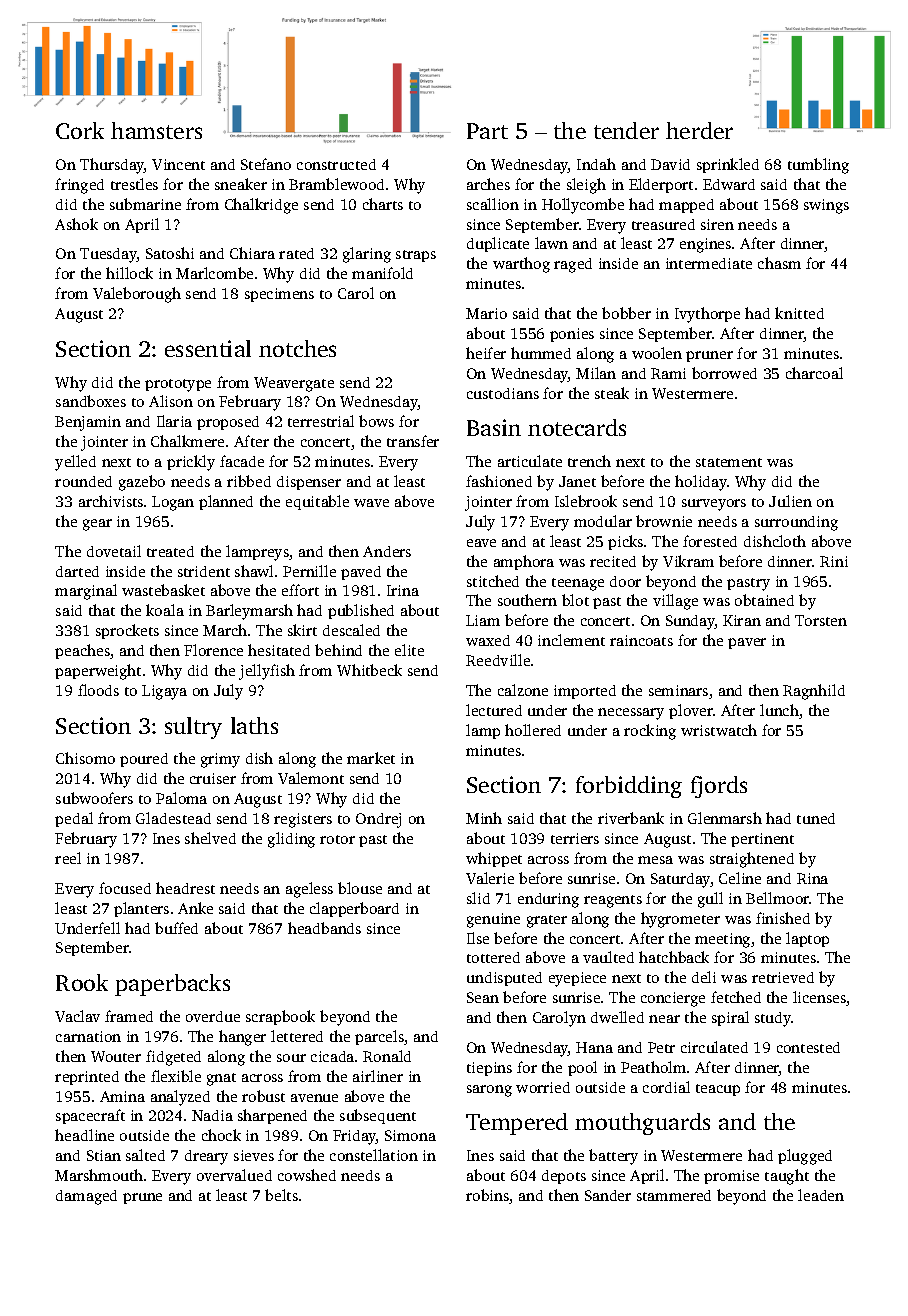 Image resolution: width=908 pixels, height=1316 pixels. I want to click on Valemont, so click(311, 778).
